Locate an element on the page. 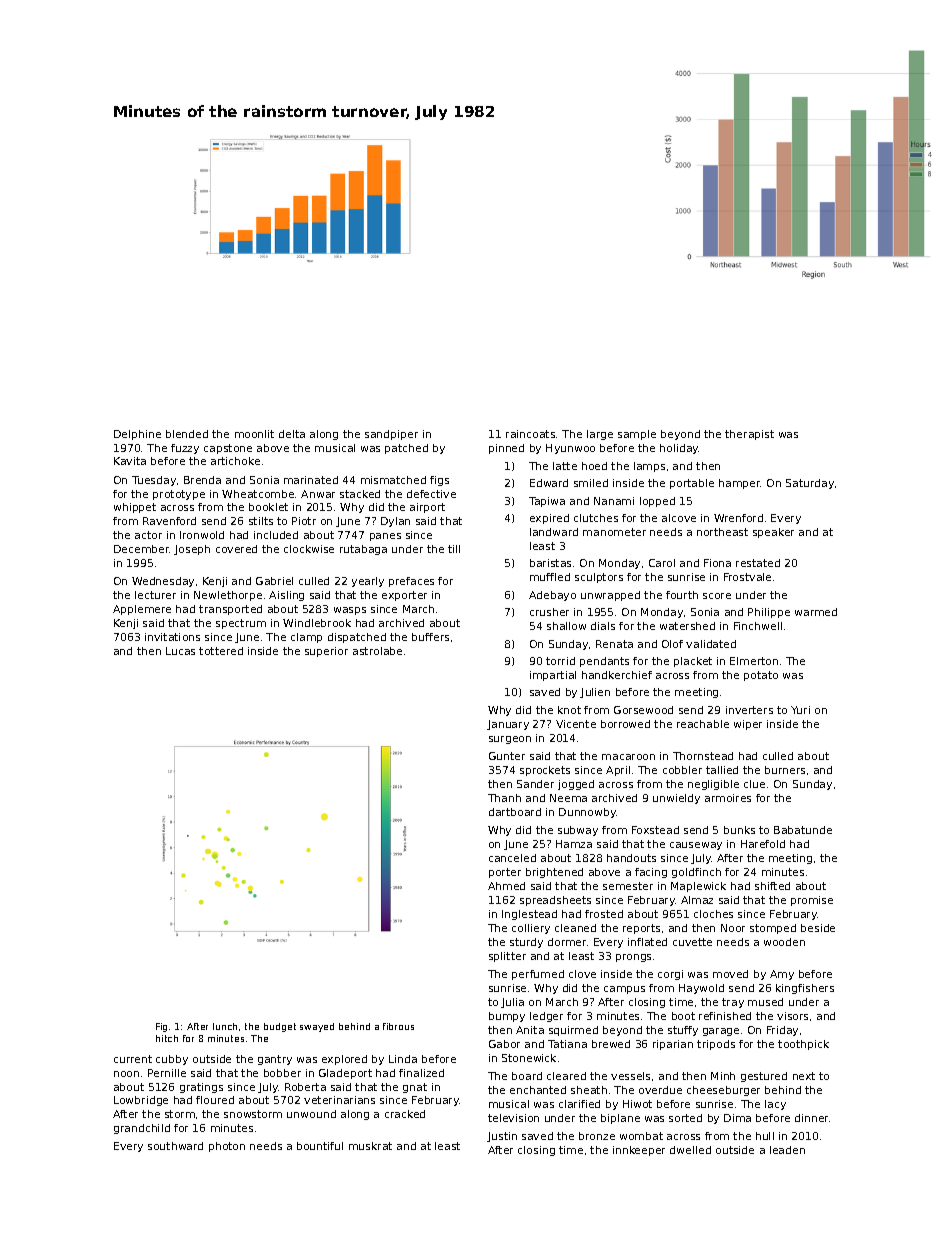 Image resolution: width=952 pixels, height=1233 pixels. dinner is located at coordinates (811, 1118).
